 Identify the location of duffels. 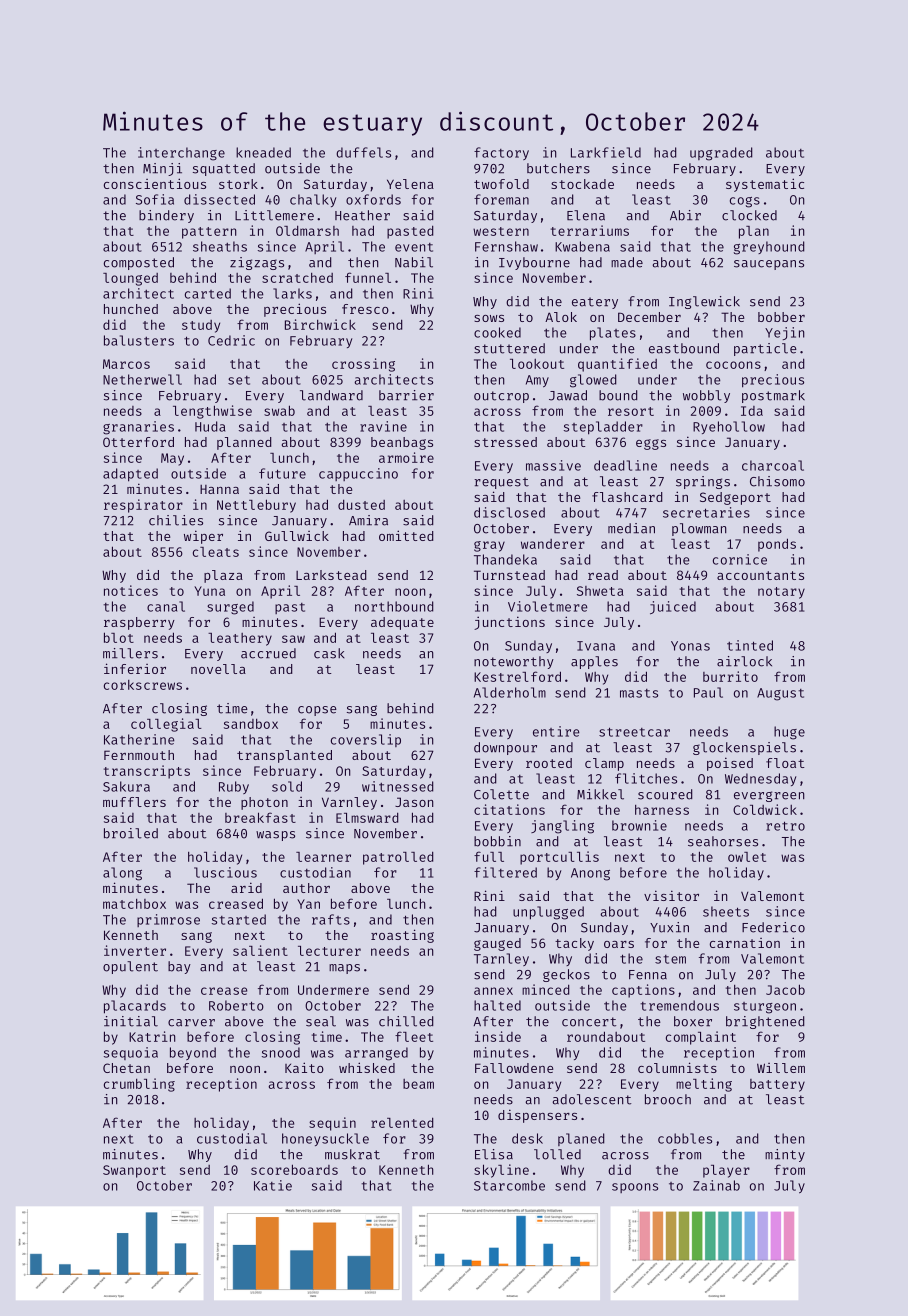
(363, 152).
